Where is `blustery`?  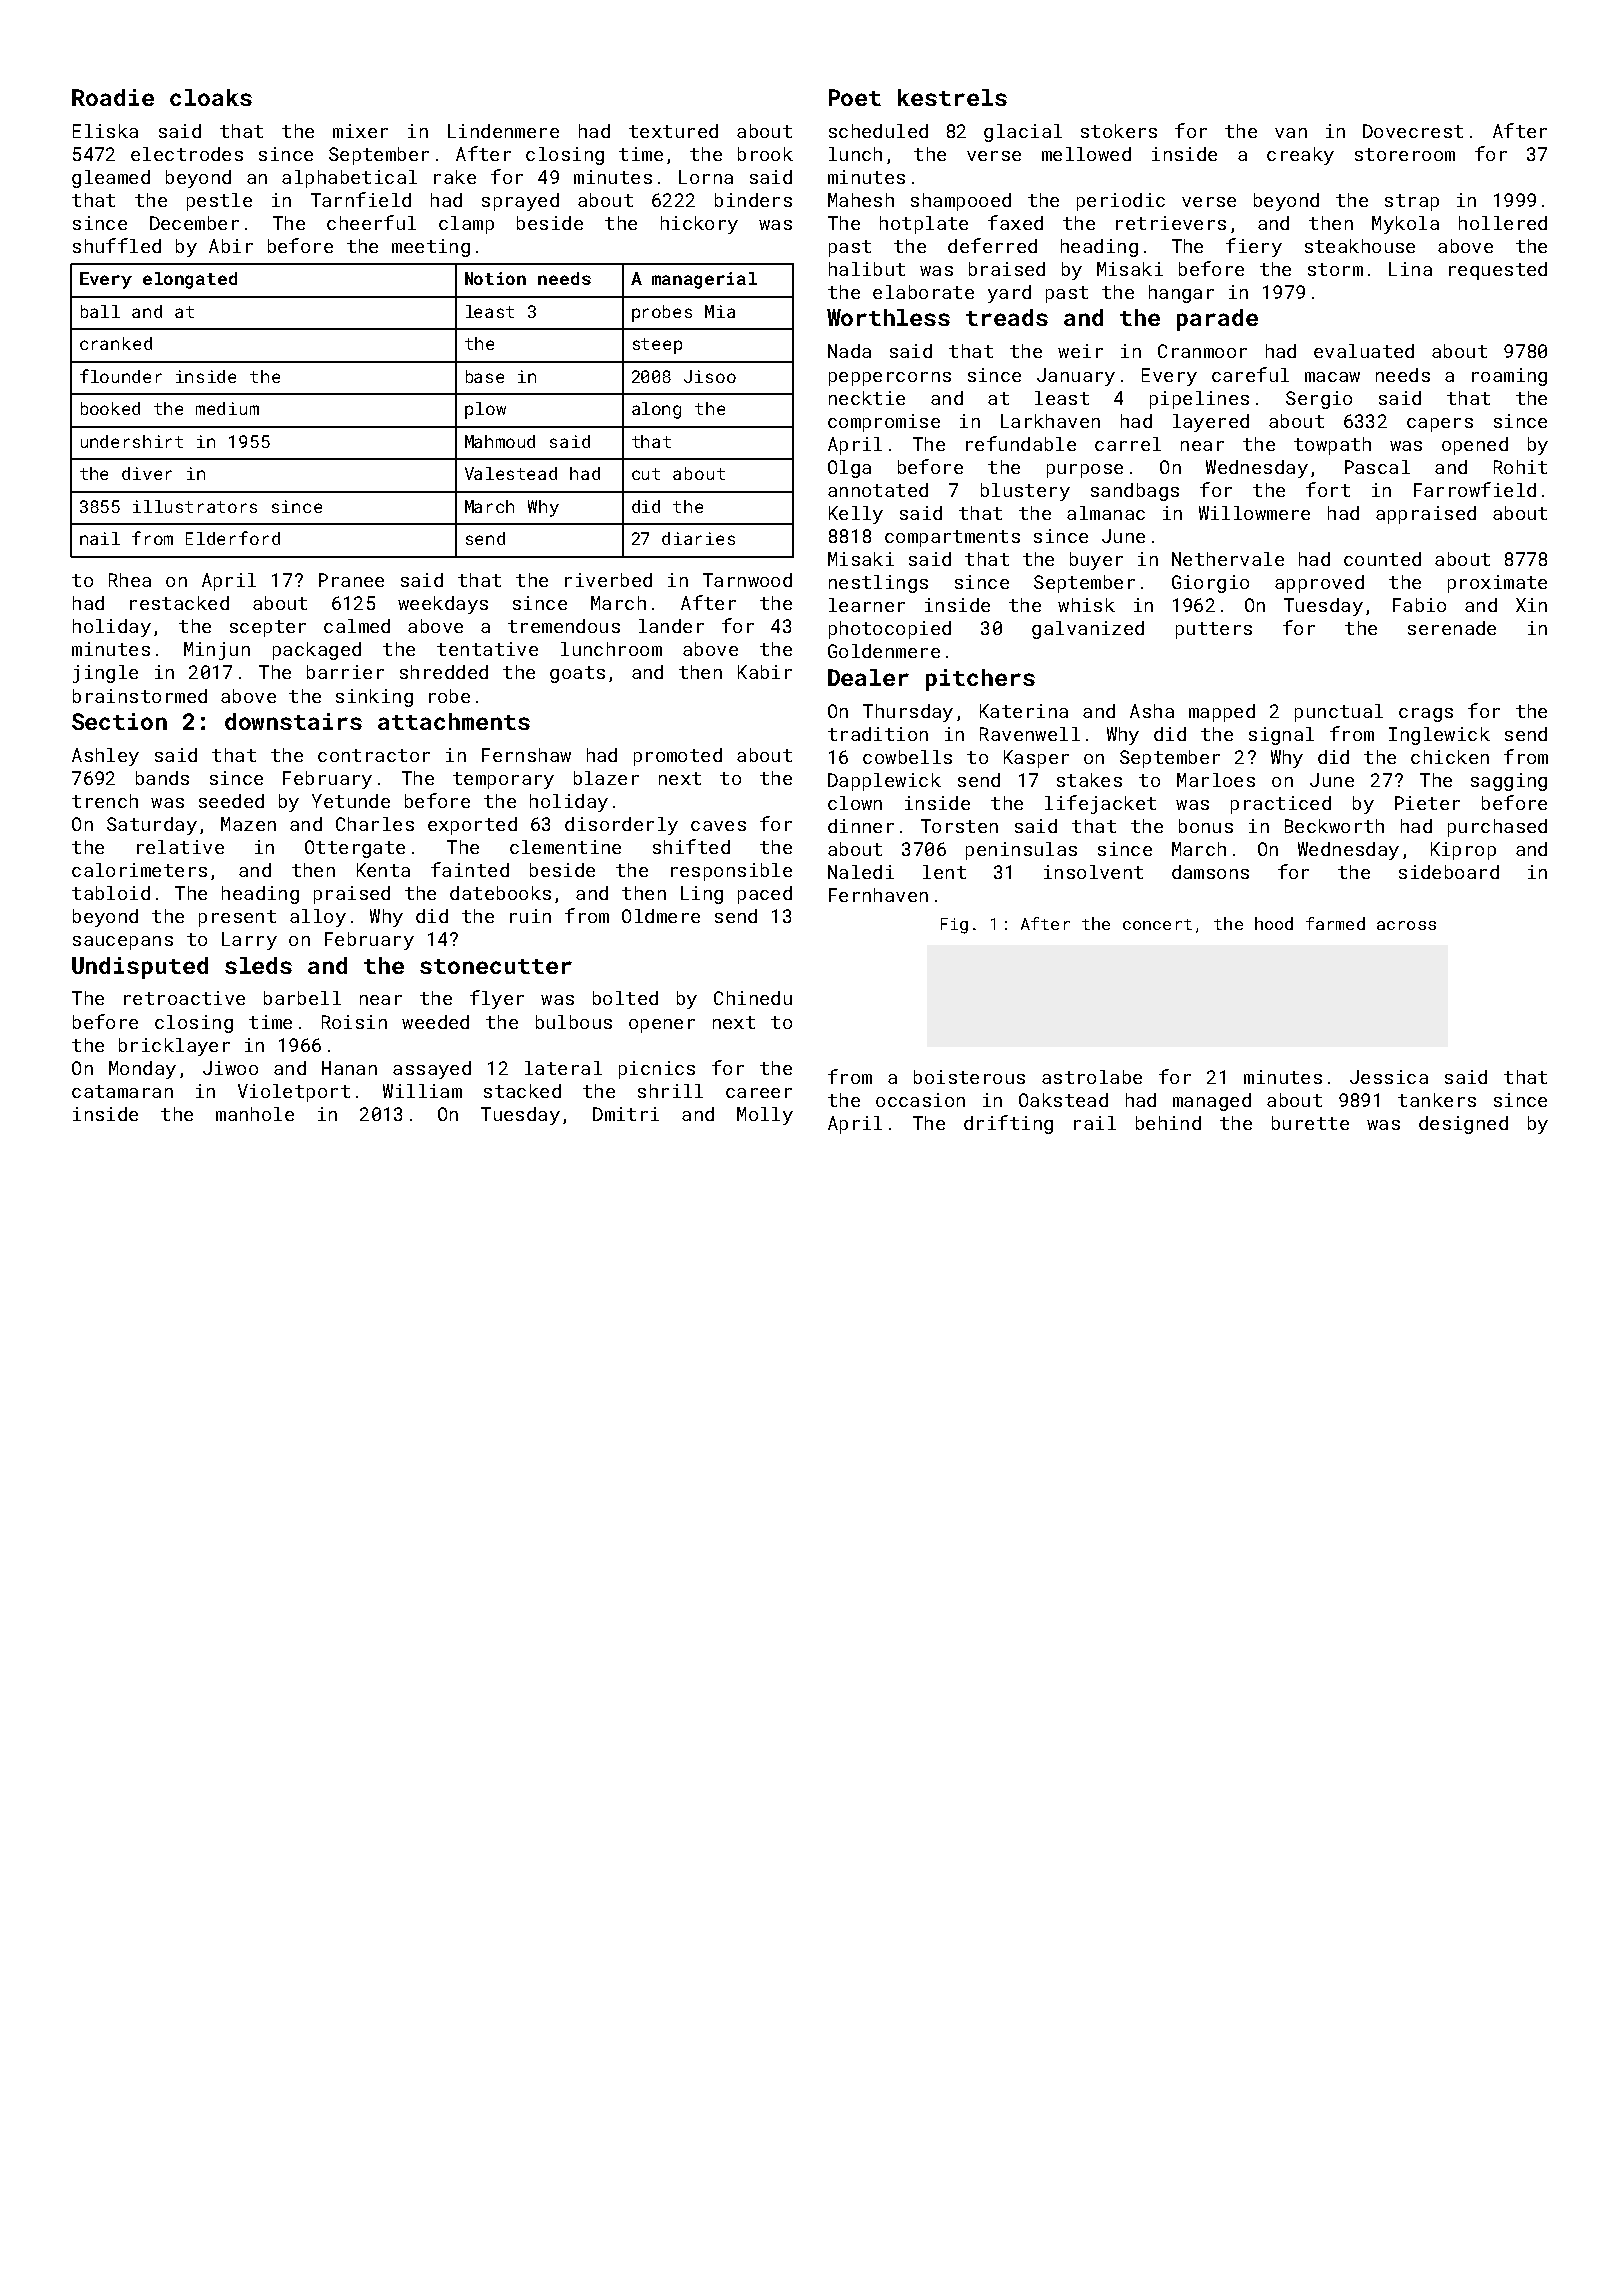
blustery is located at coordinates (1025, 492).
